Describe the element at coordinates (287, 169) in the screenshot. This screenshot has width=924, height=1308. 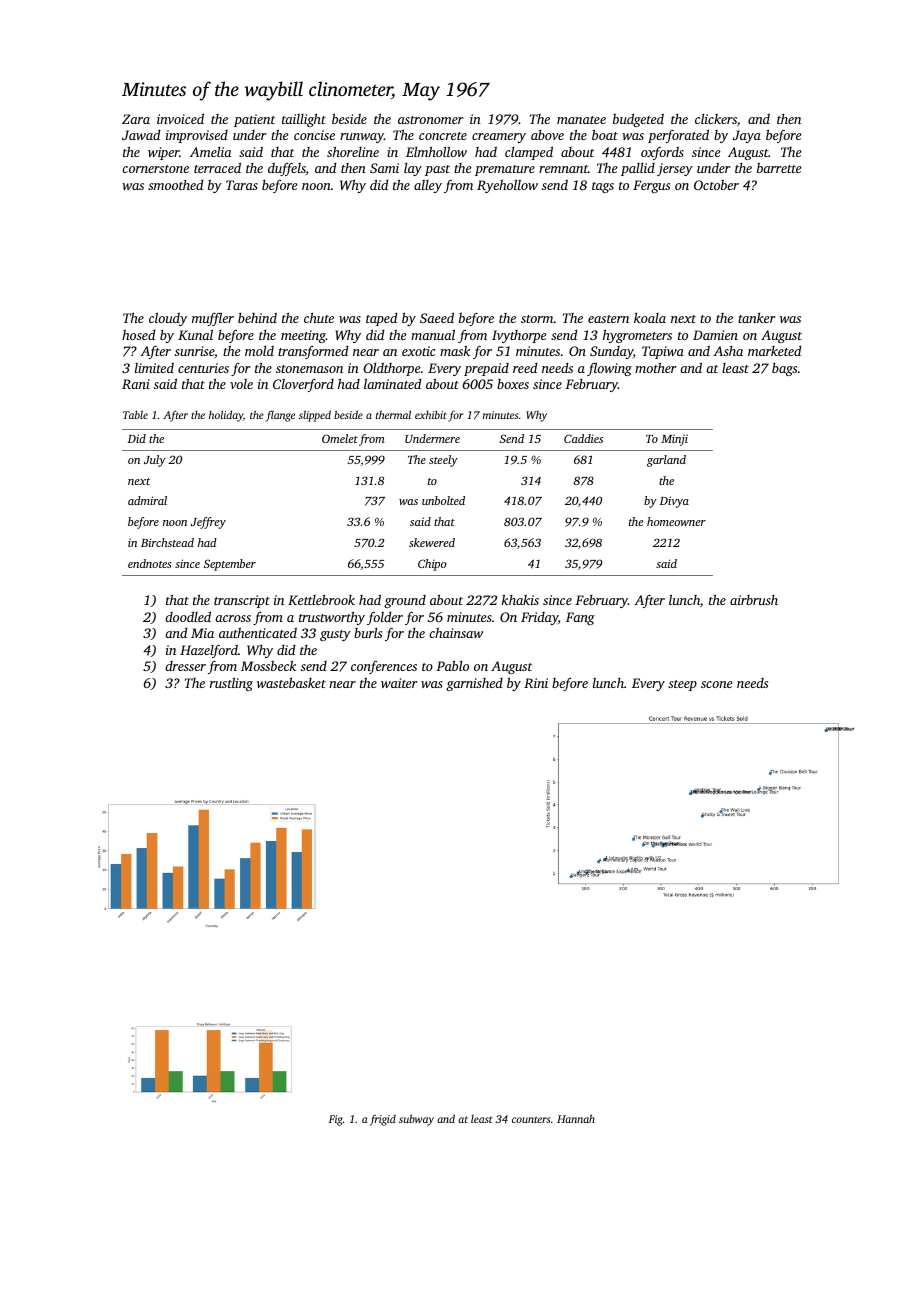
I see `duffels` at that location.
